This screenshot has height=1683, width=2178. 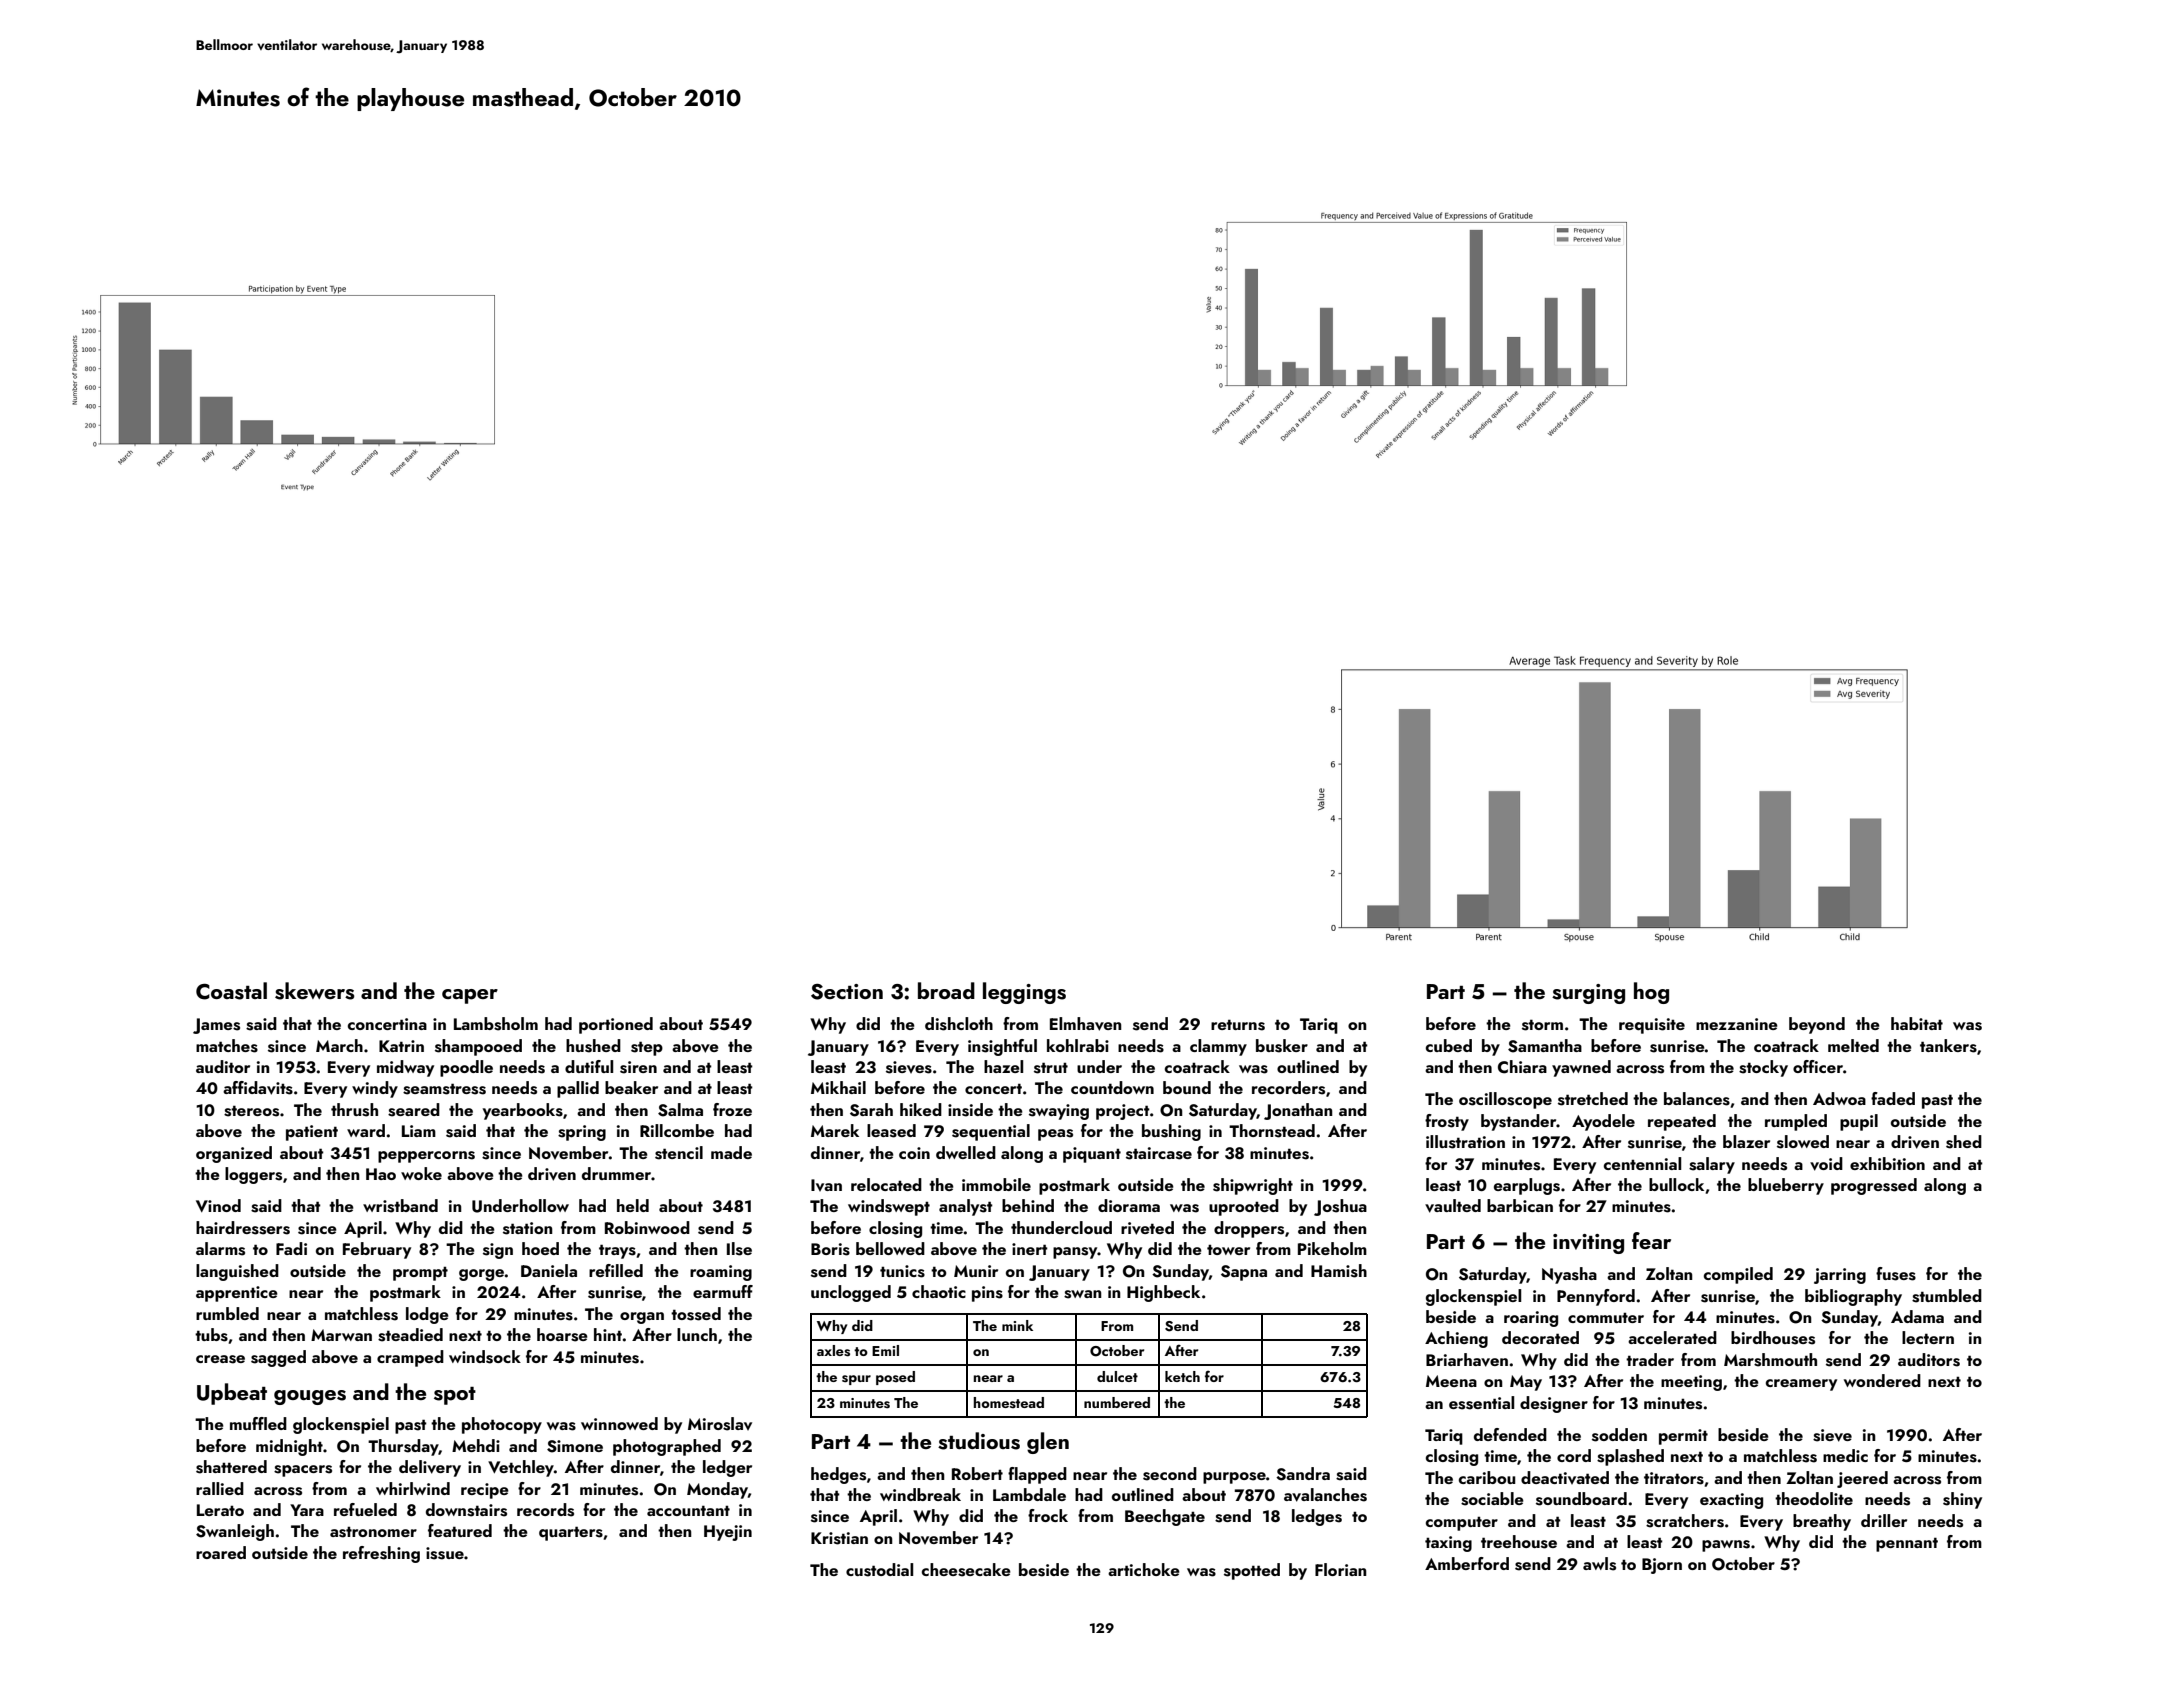 What do you see at coordinates (1917, 1023) in the screenshot?
I see `habitat` at bounding box center [1917, 1023].
